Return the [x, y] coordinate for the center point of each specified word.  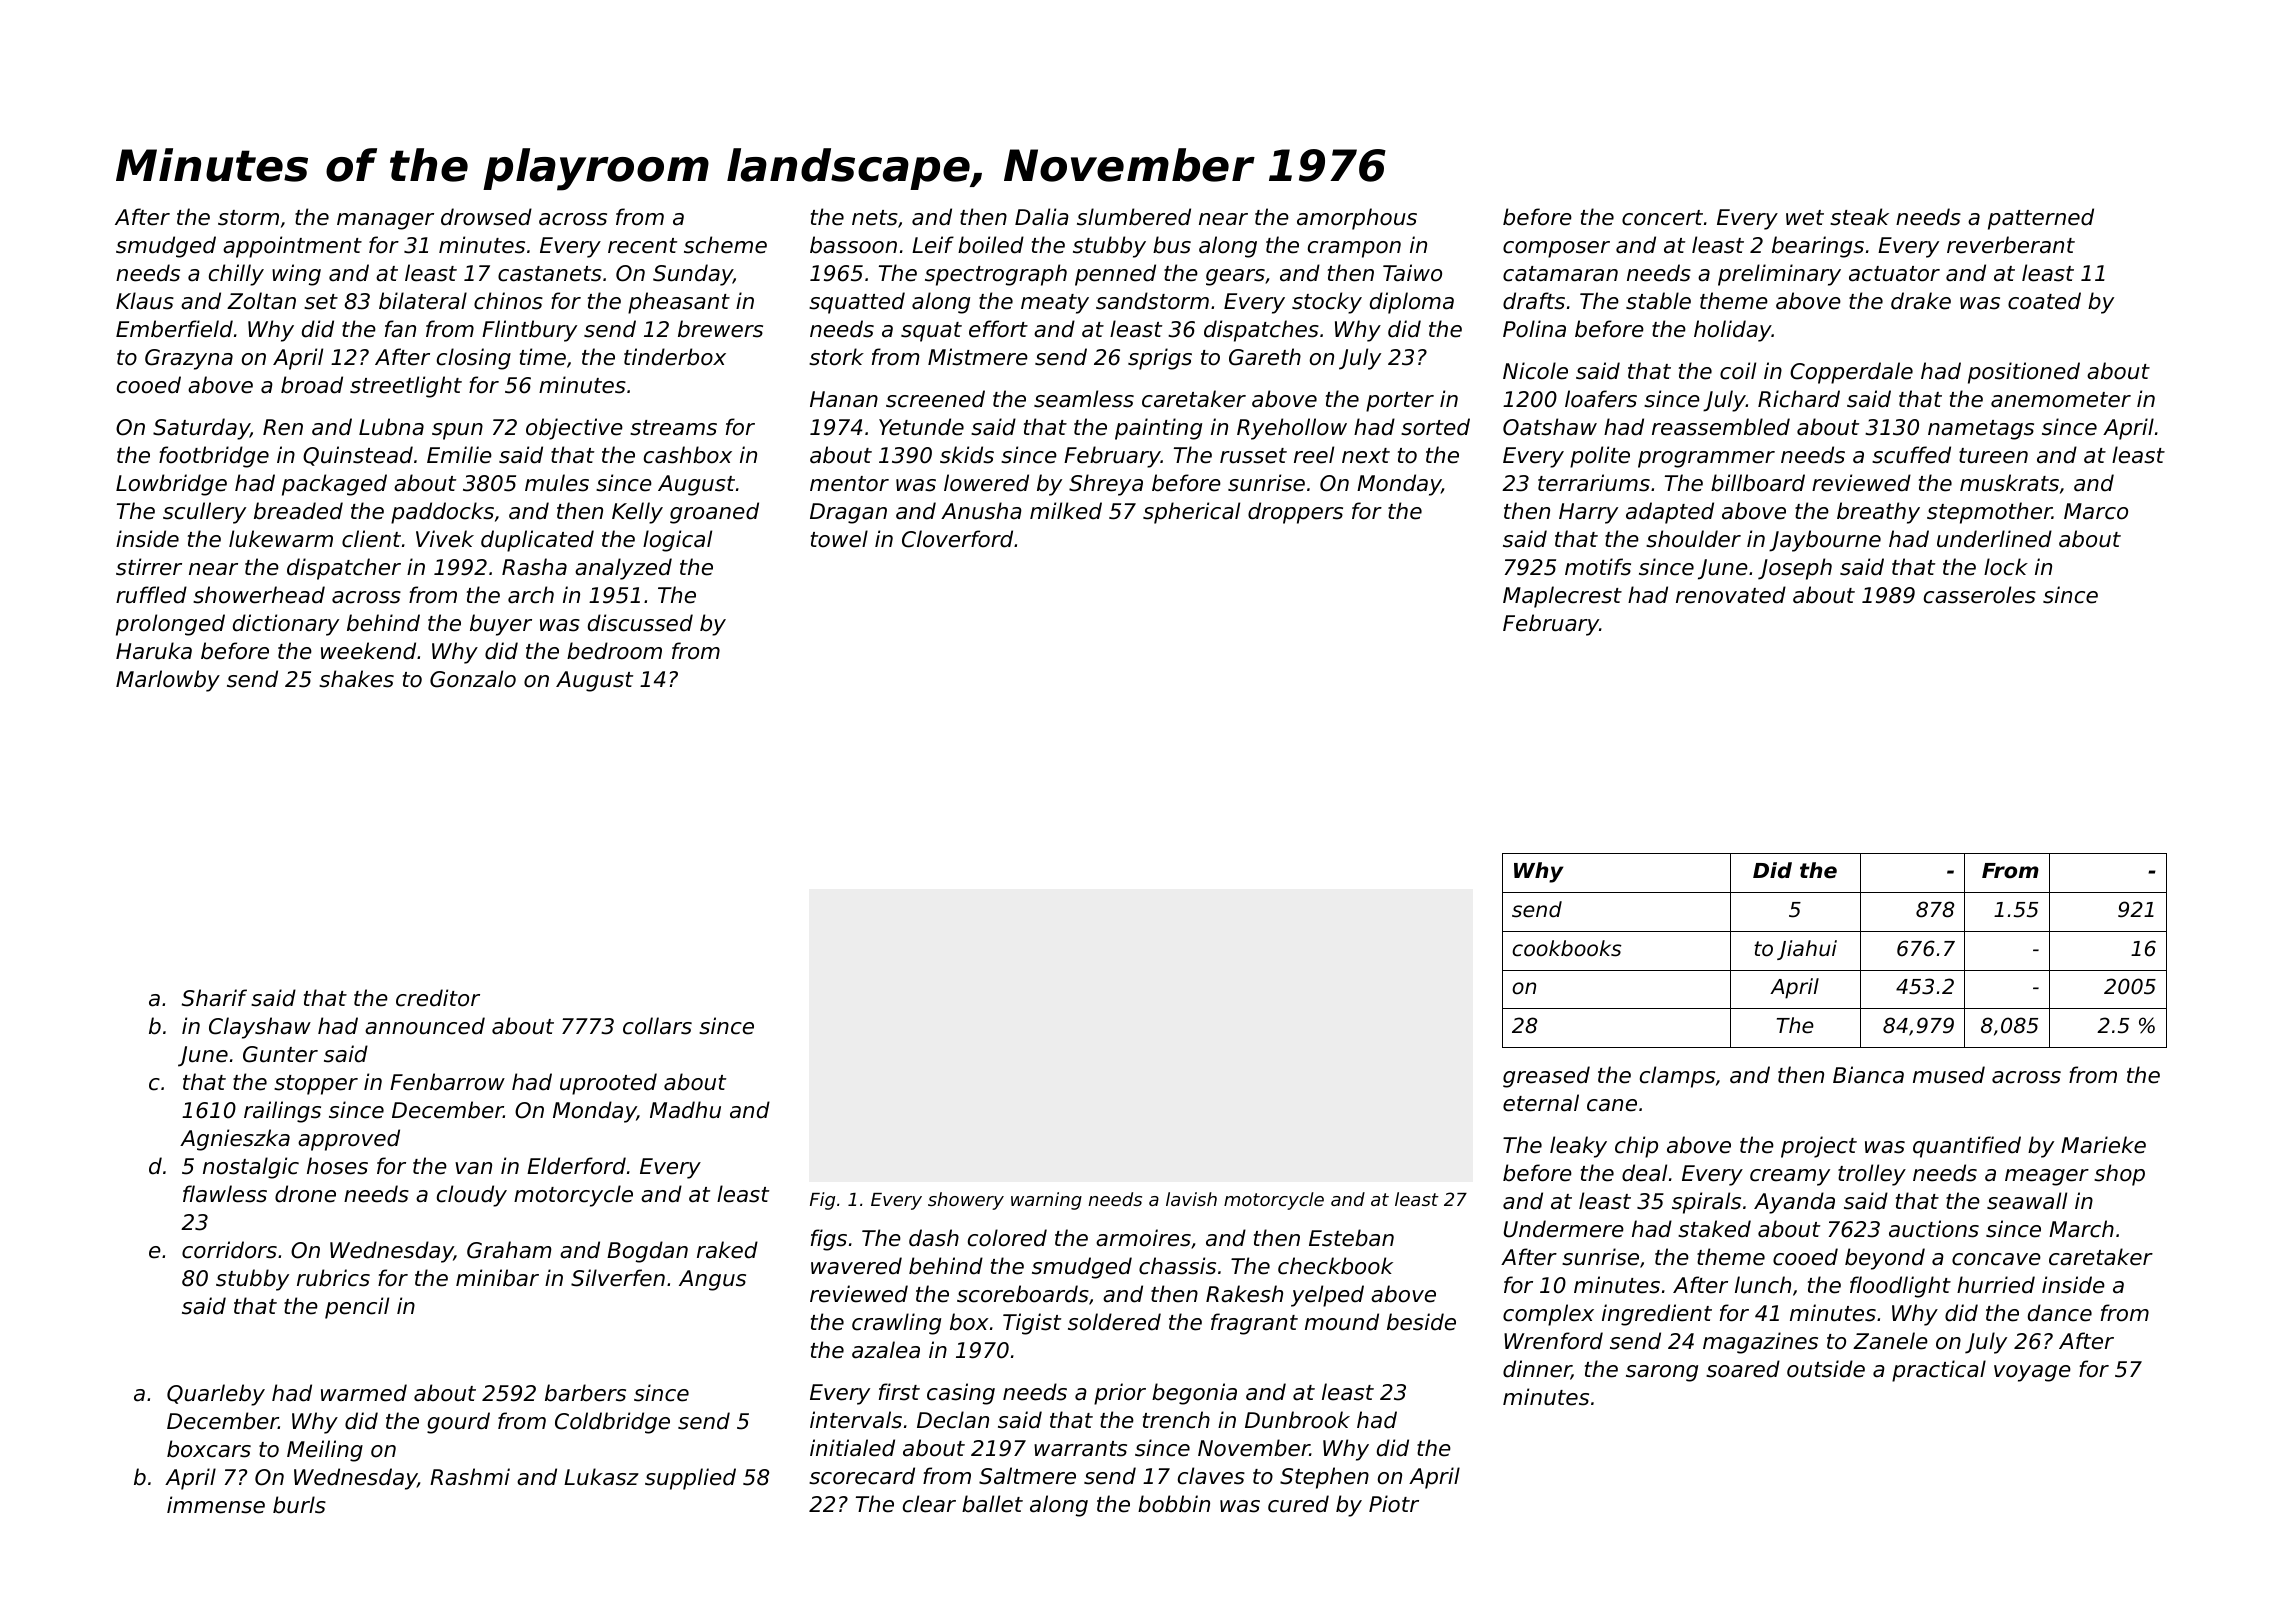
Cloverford [957, 539]
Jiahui [1807, 950]
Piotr [1394, 1504]
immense [216, 1505]
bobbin [1174, 1504]
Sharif [214, 998]
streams [673, 428]
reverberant [2011, 245]
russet [1253, 456]
